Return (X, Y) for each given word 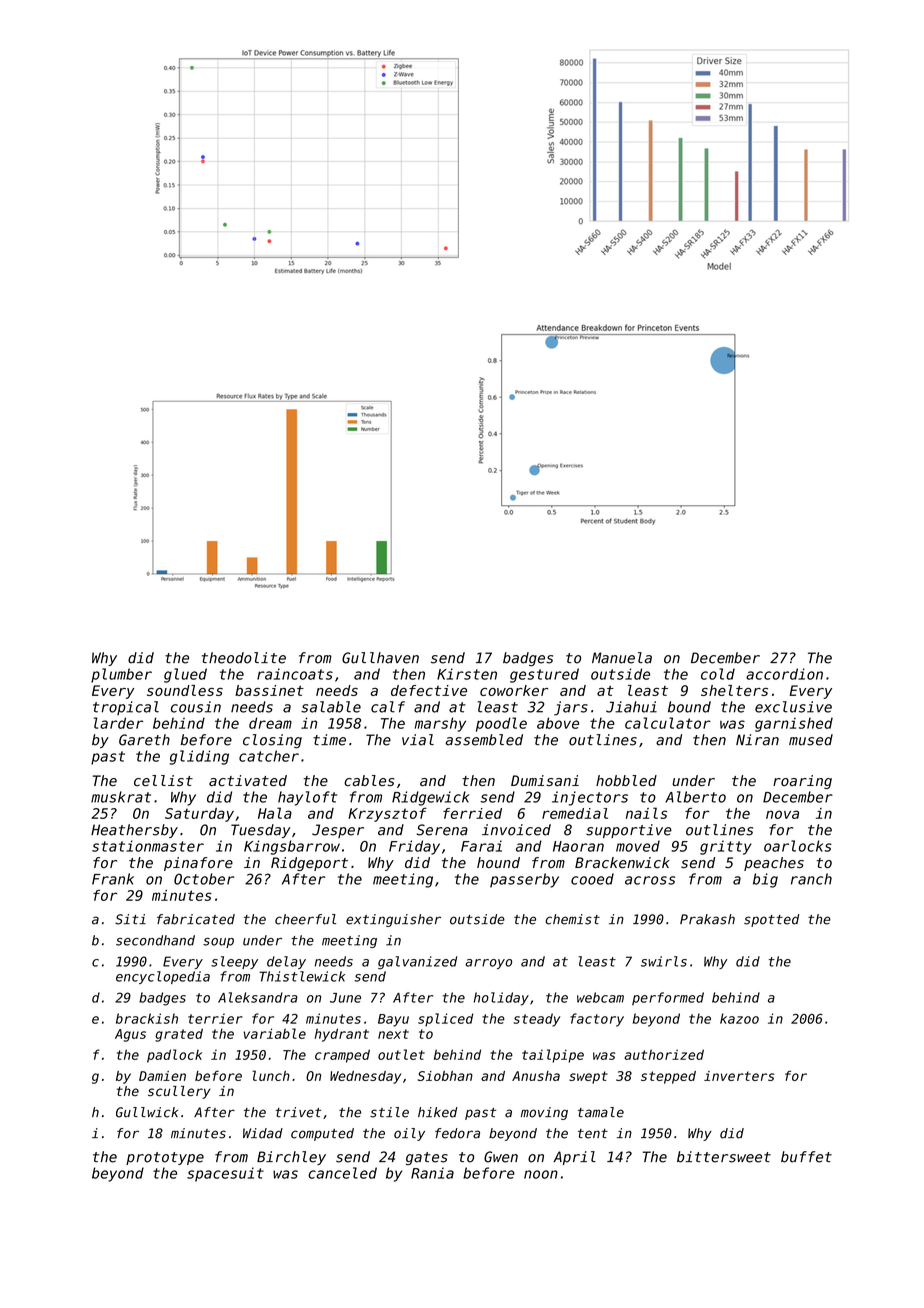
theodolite (244, 658)
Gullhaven (380, 658)
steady (537, 1020)
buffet (806, 1157)
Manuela (622, 658)
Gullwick (147, 1112)
